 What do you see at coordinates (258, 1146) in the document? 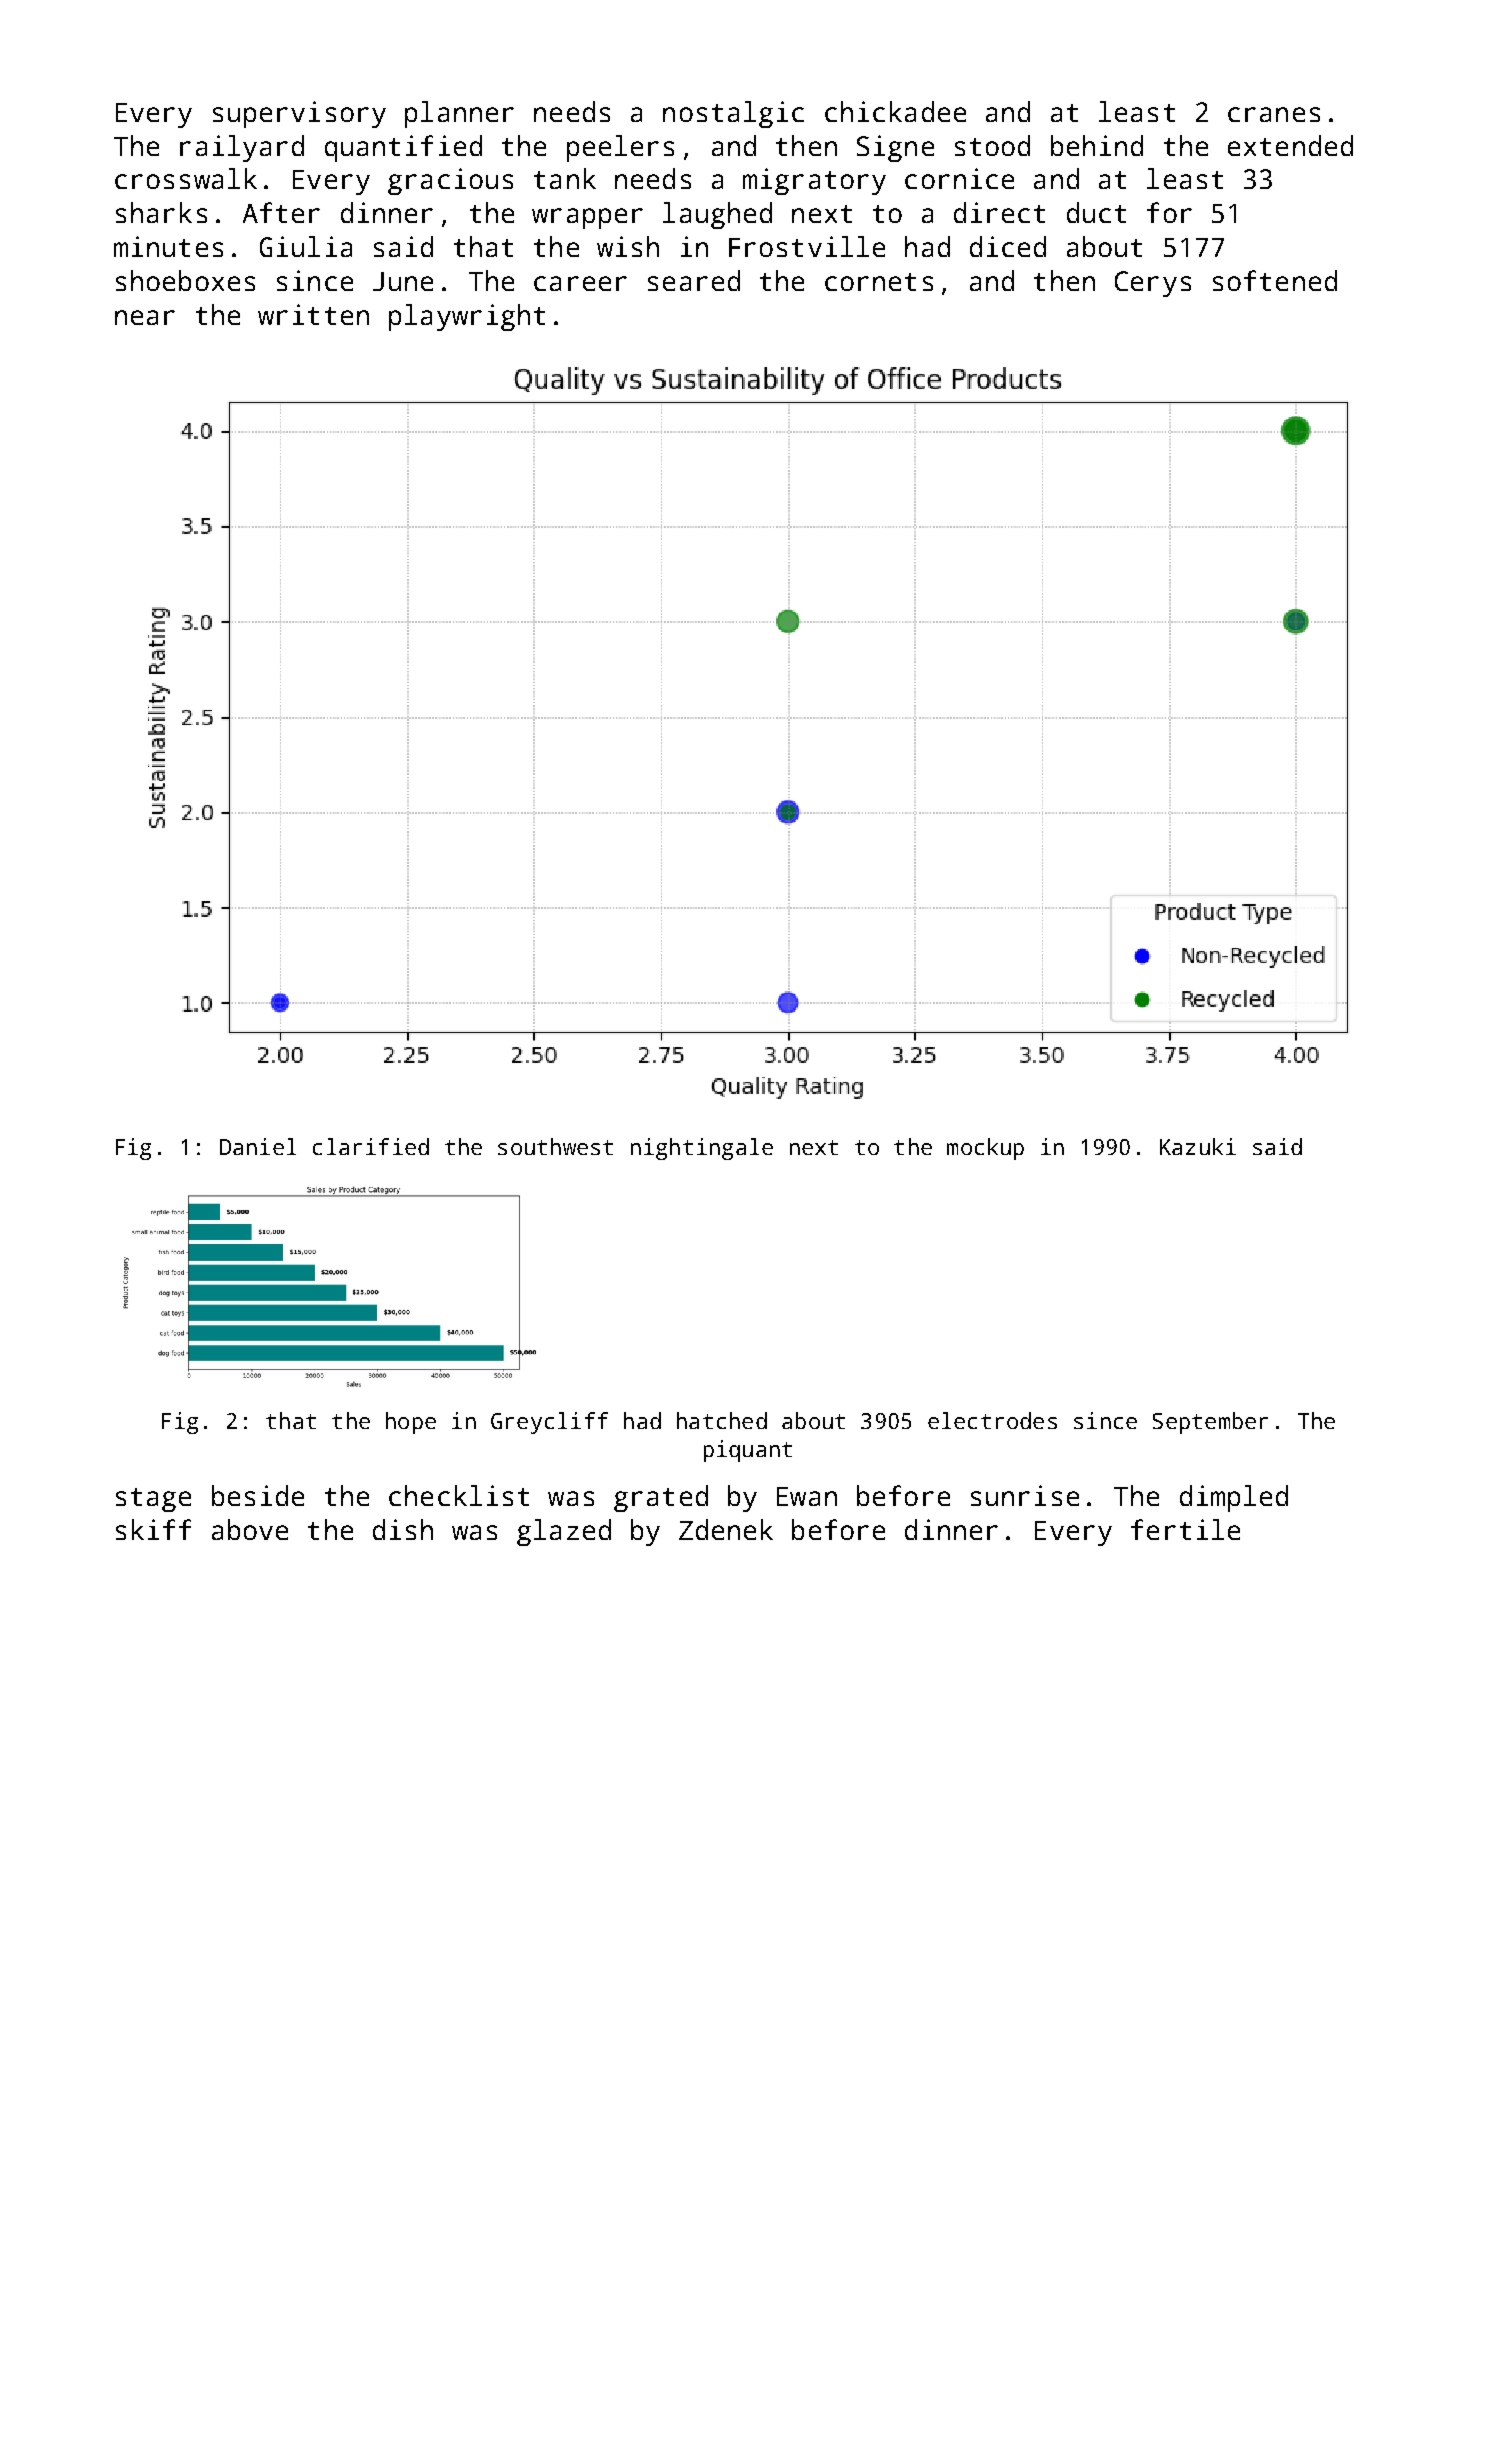
I see `Daniel` at bounding box center [258, 1146].
